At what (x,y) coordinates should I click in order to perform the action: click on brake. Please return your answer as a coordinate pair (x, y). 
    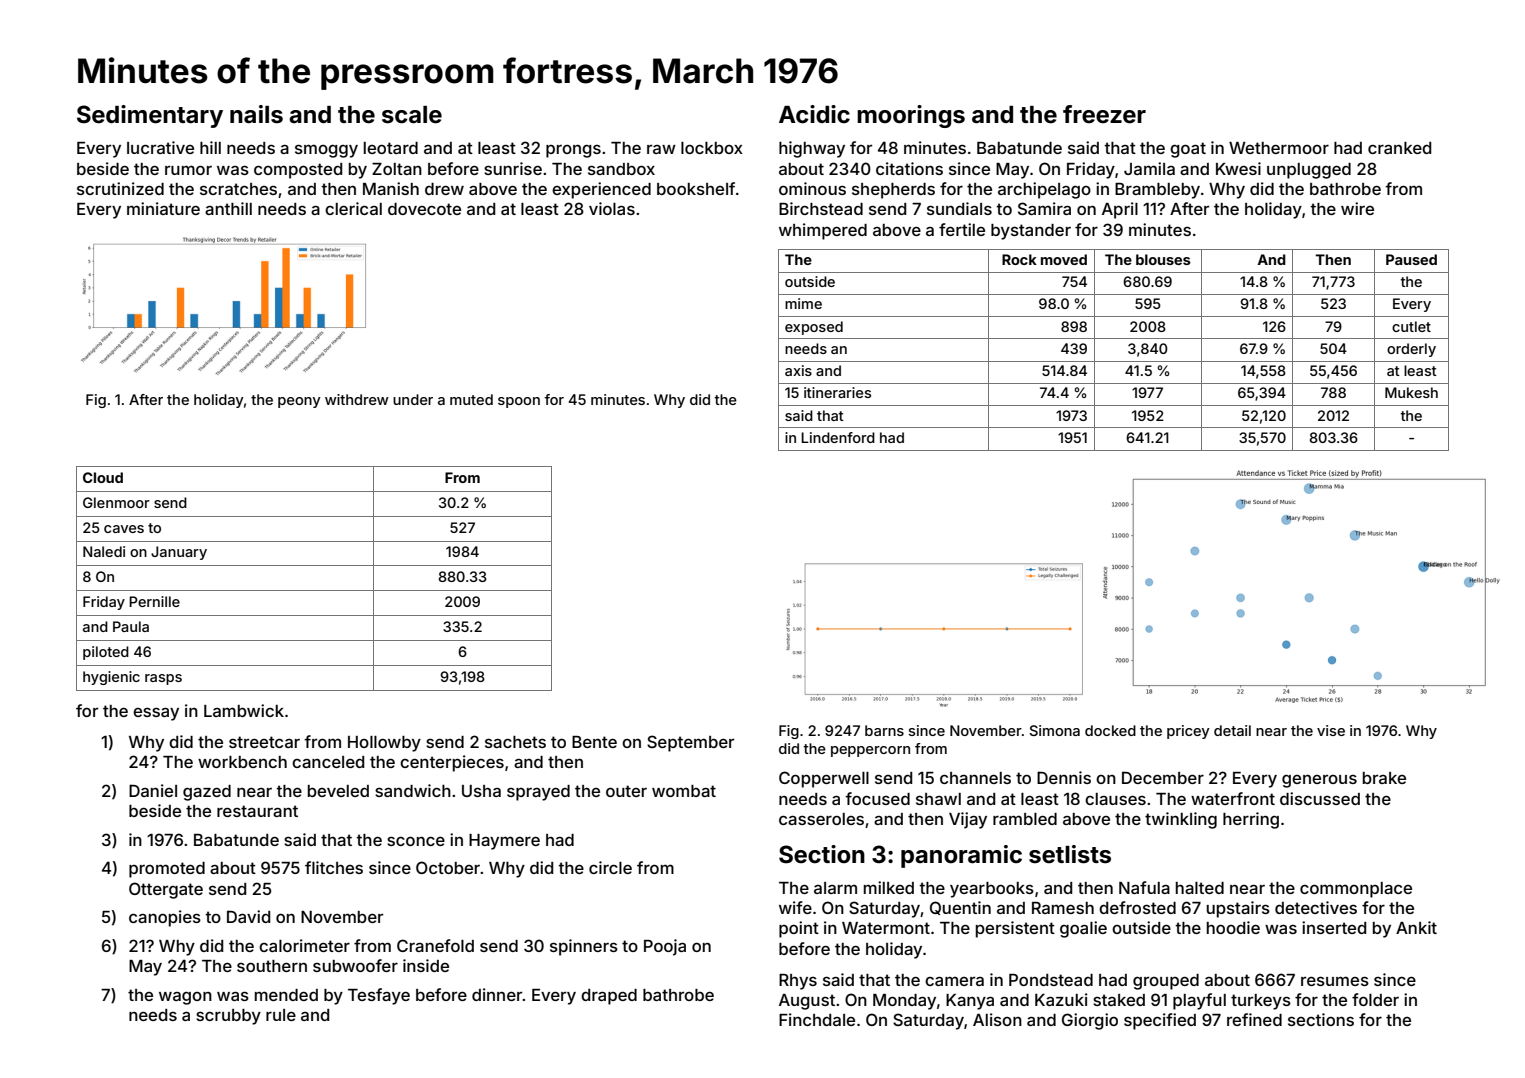
    Looking at the image, I should click on (1384, 778).
